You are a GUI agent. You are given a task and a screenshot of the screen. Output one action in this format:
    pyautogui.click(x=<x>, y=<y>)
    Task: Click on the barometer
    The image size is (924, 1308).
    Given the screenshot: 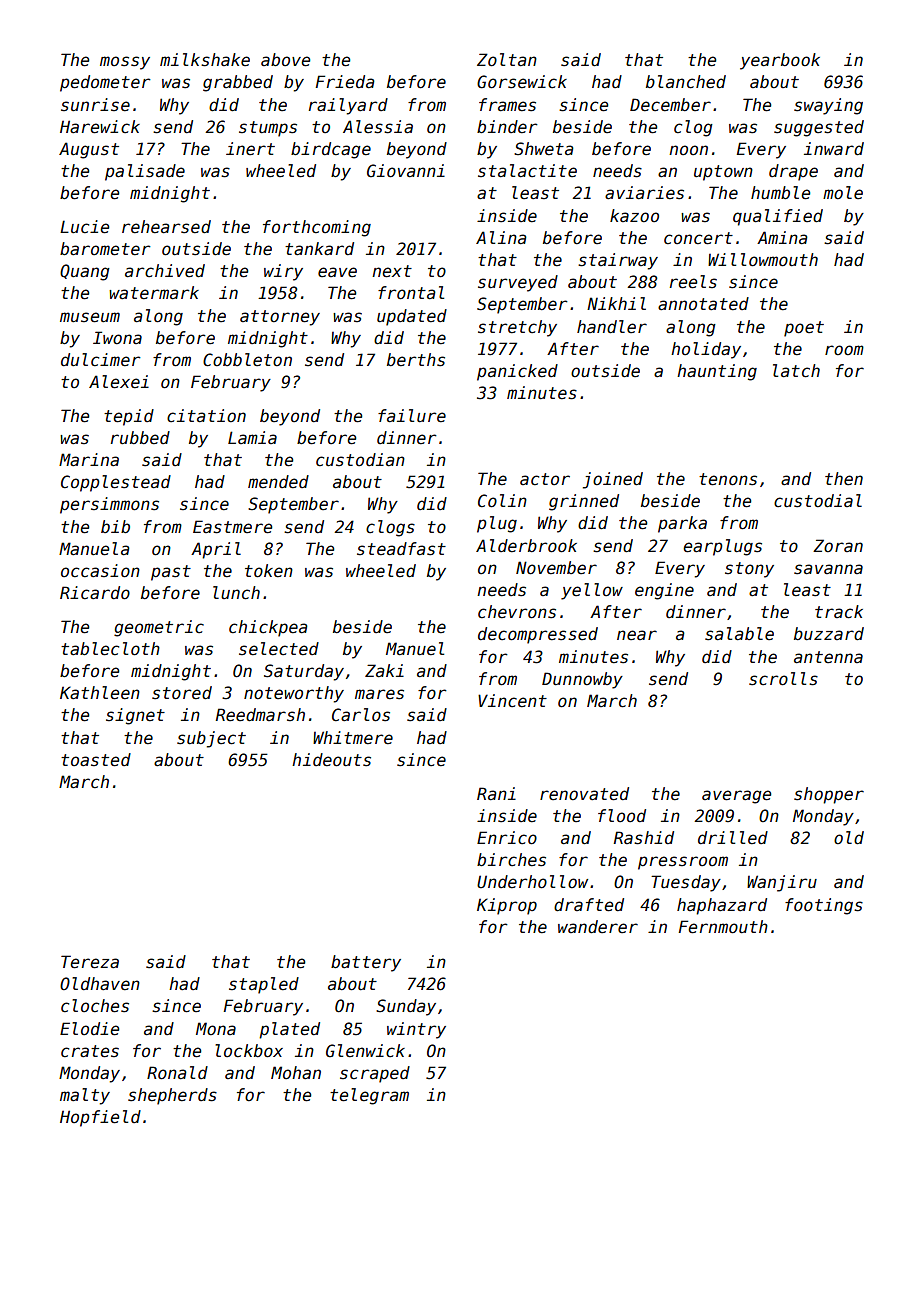 What is the action you would take?
    pyautogui.click(x=105, y=249)
